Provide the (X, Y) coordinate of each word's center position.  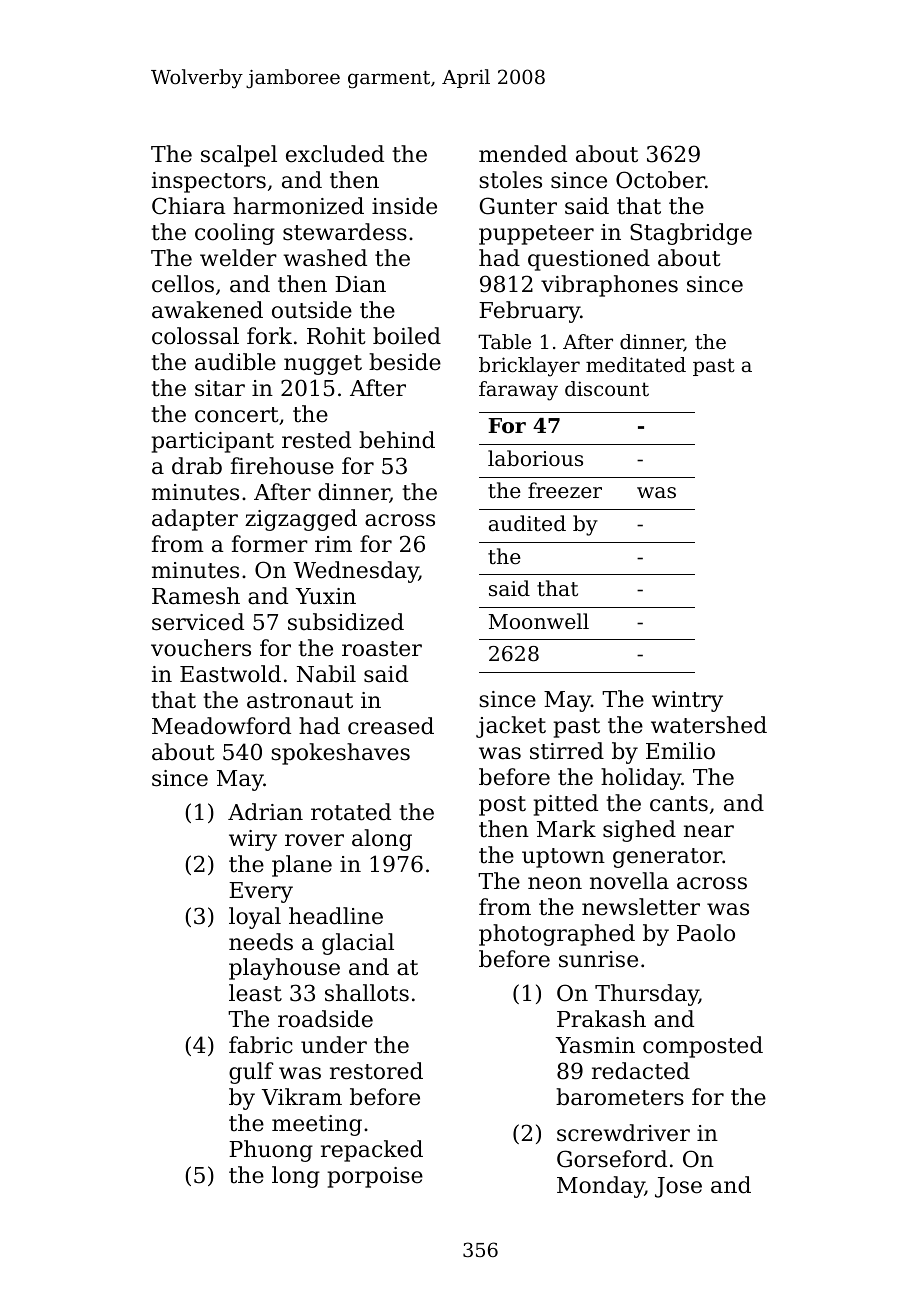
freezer (565, 490)
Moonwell (539, 621)
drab (197, 466)
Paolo (706, 933)
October (660, 180)
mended (523, 154)
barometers (620, 1097)
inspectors (209, 182)
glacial (358, 944)
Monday (601, 1187)
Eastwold (230, 674)
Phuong (271, 1151)
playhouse (284, 969)
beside (405, 362)
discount (607, 389)
